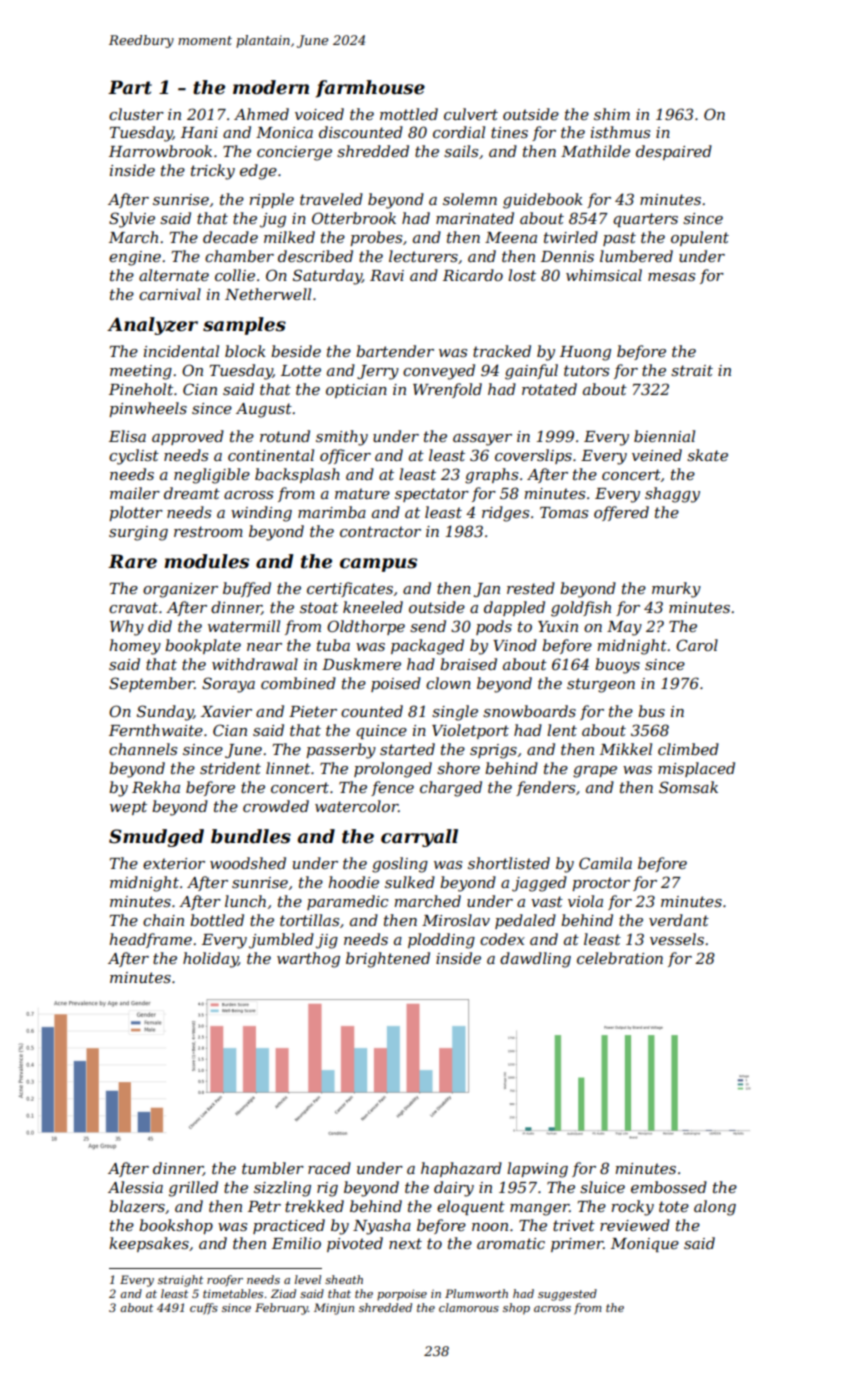 The image size is (849, 1400). I want to click on timetables, so click(233, 1293).
